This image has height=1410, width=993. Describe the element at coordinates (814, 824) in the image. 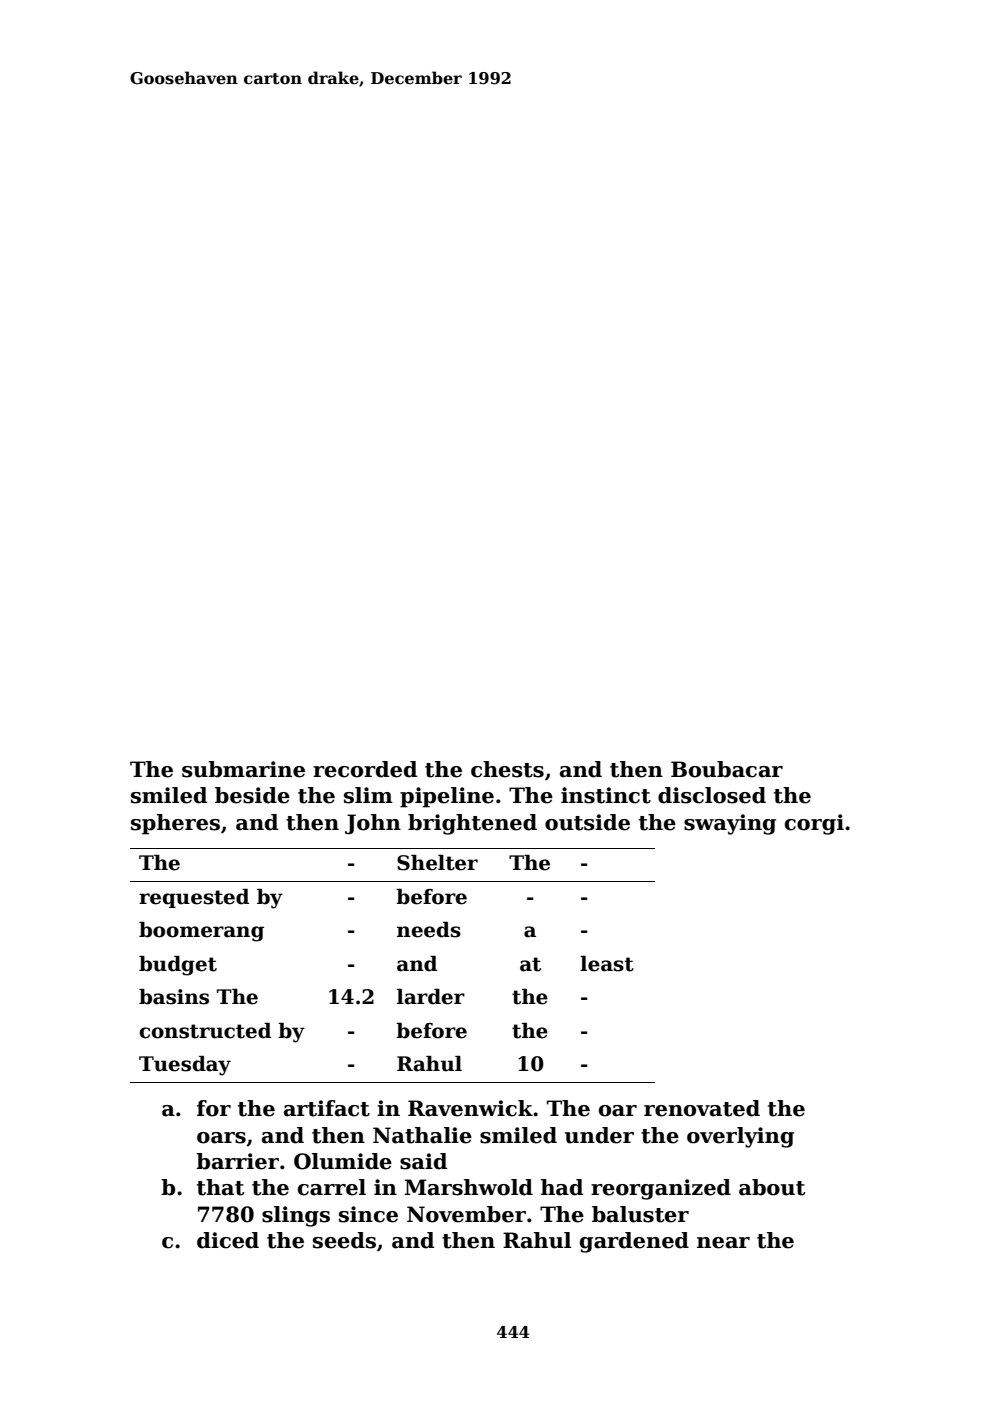

I see `corgi` at that location.
